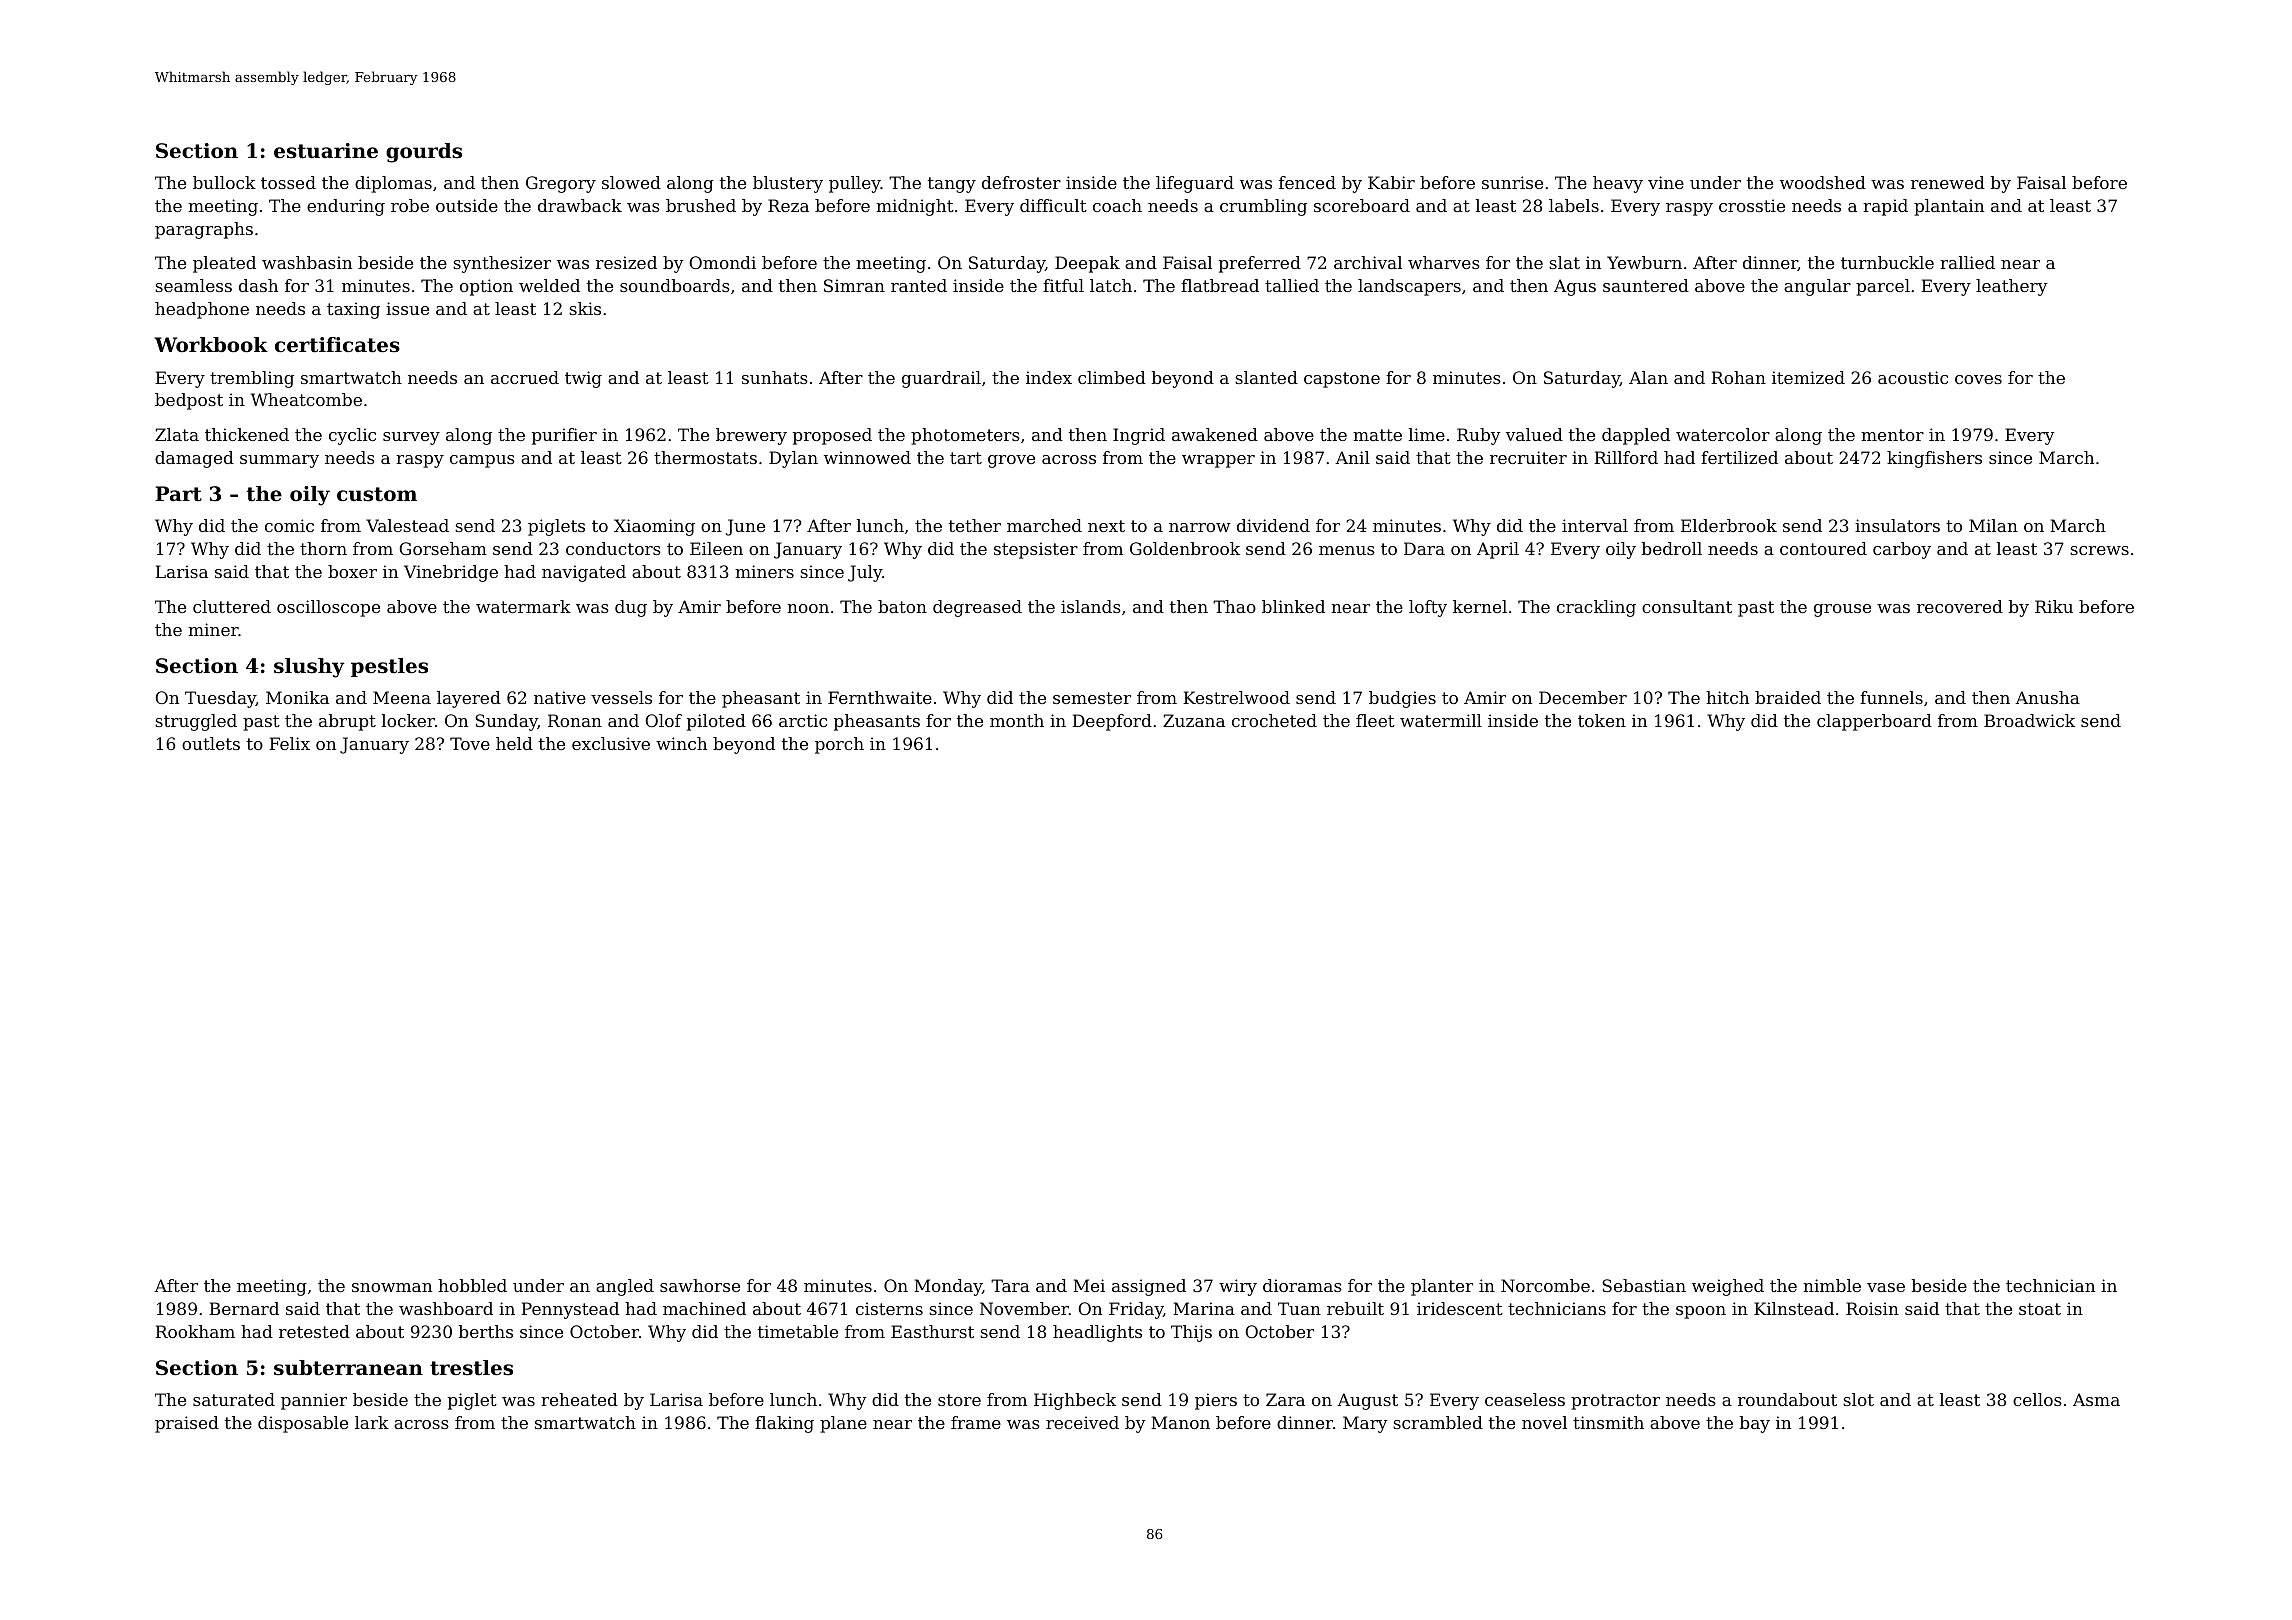 Image resolution: width=2292 pixels, height=1620 pixels. I want to click on Tove, so click(470, 743).
